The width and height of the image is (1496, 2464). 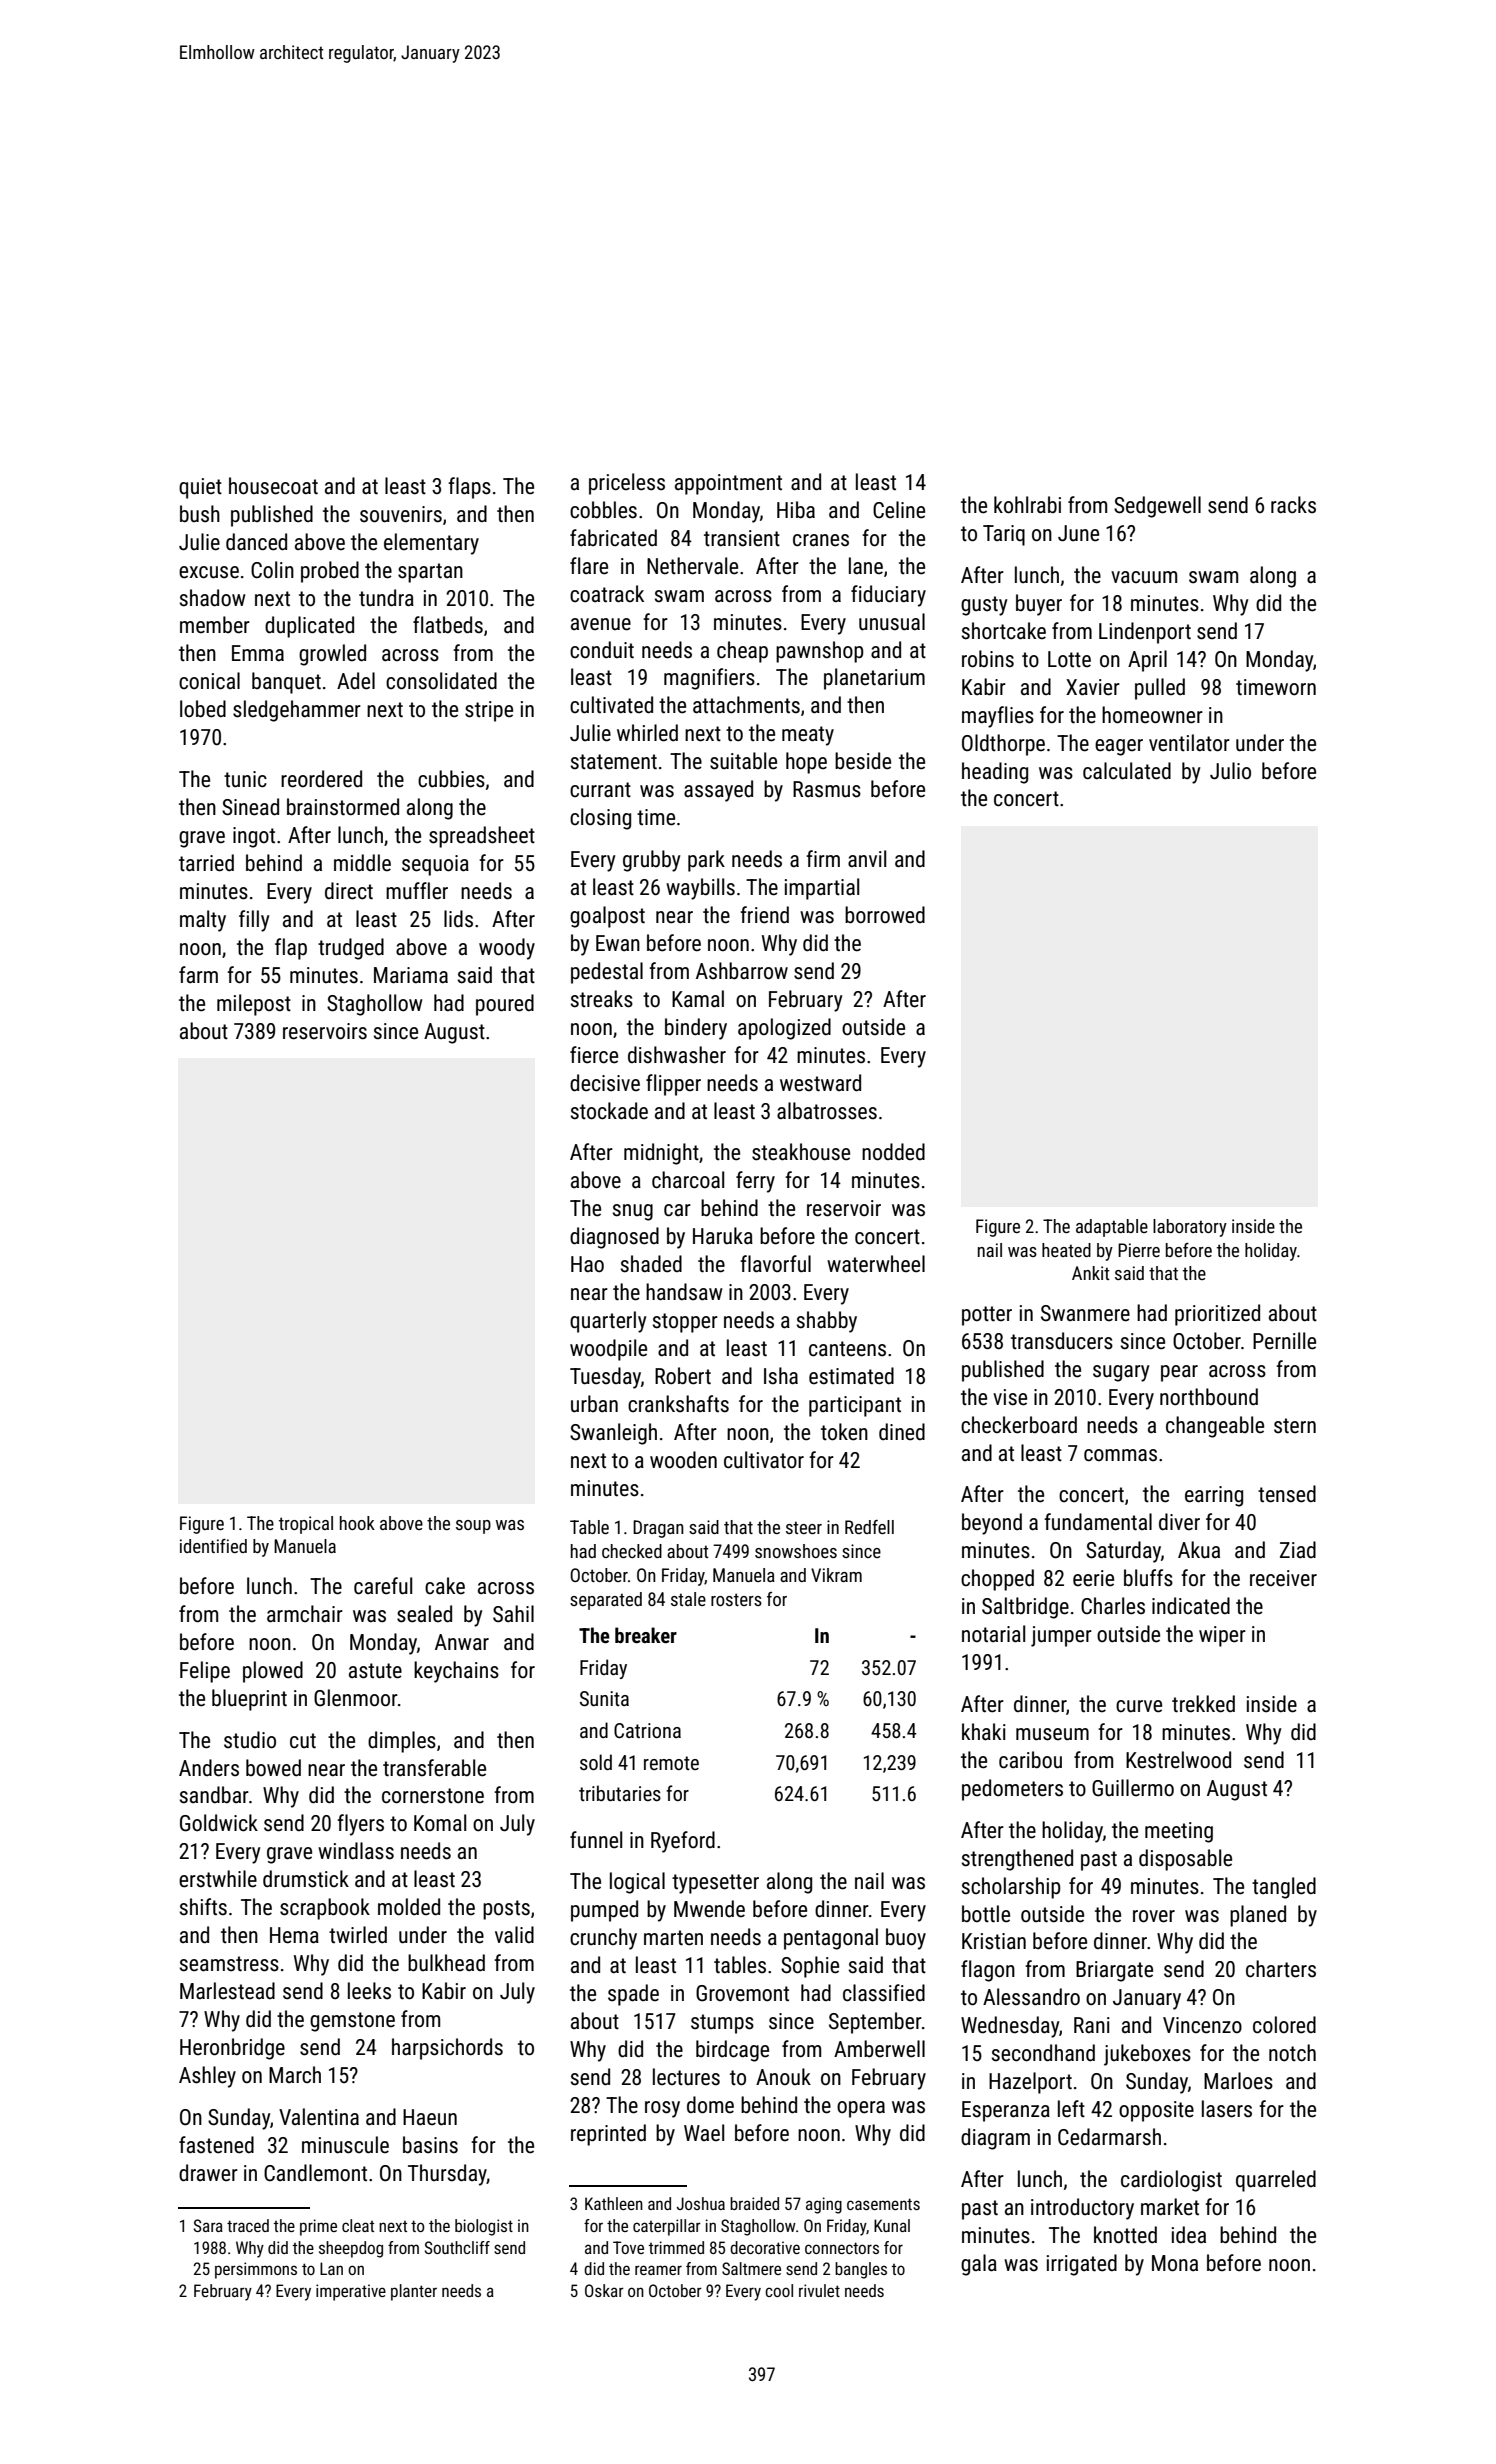 What do you see at coordinates (256, 2270) in the image?
I see `persimmons` at bounding box center [256, 2270].
